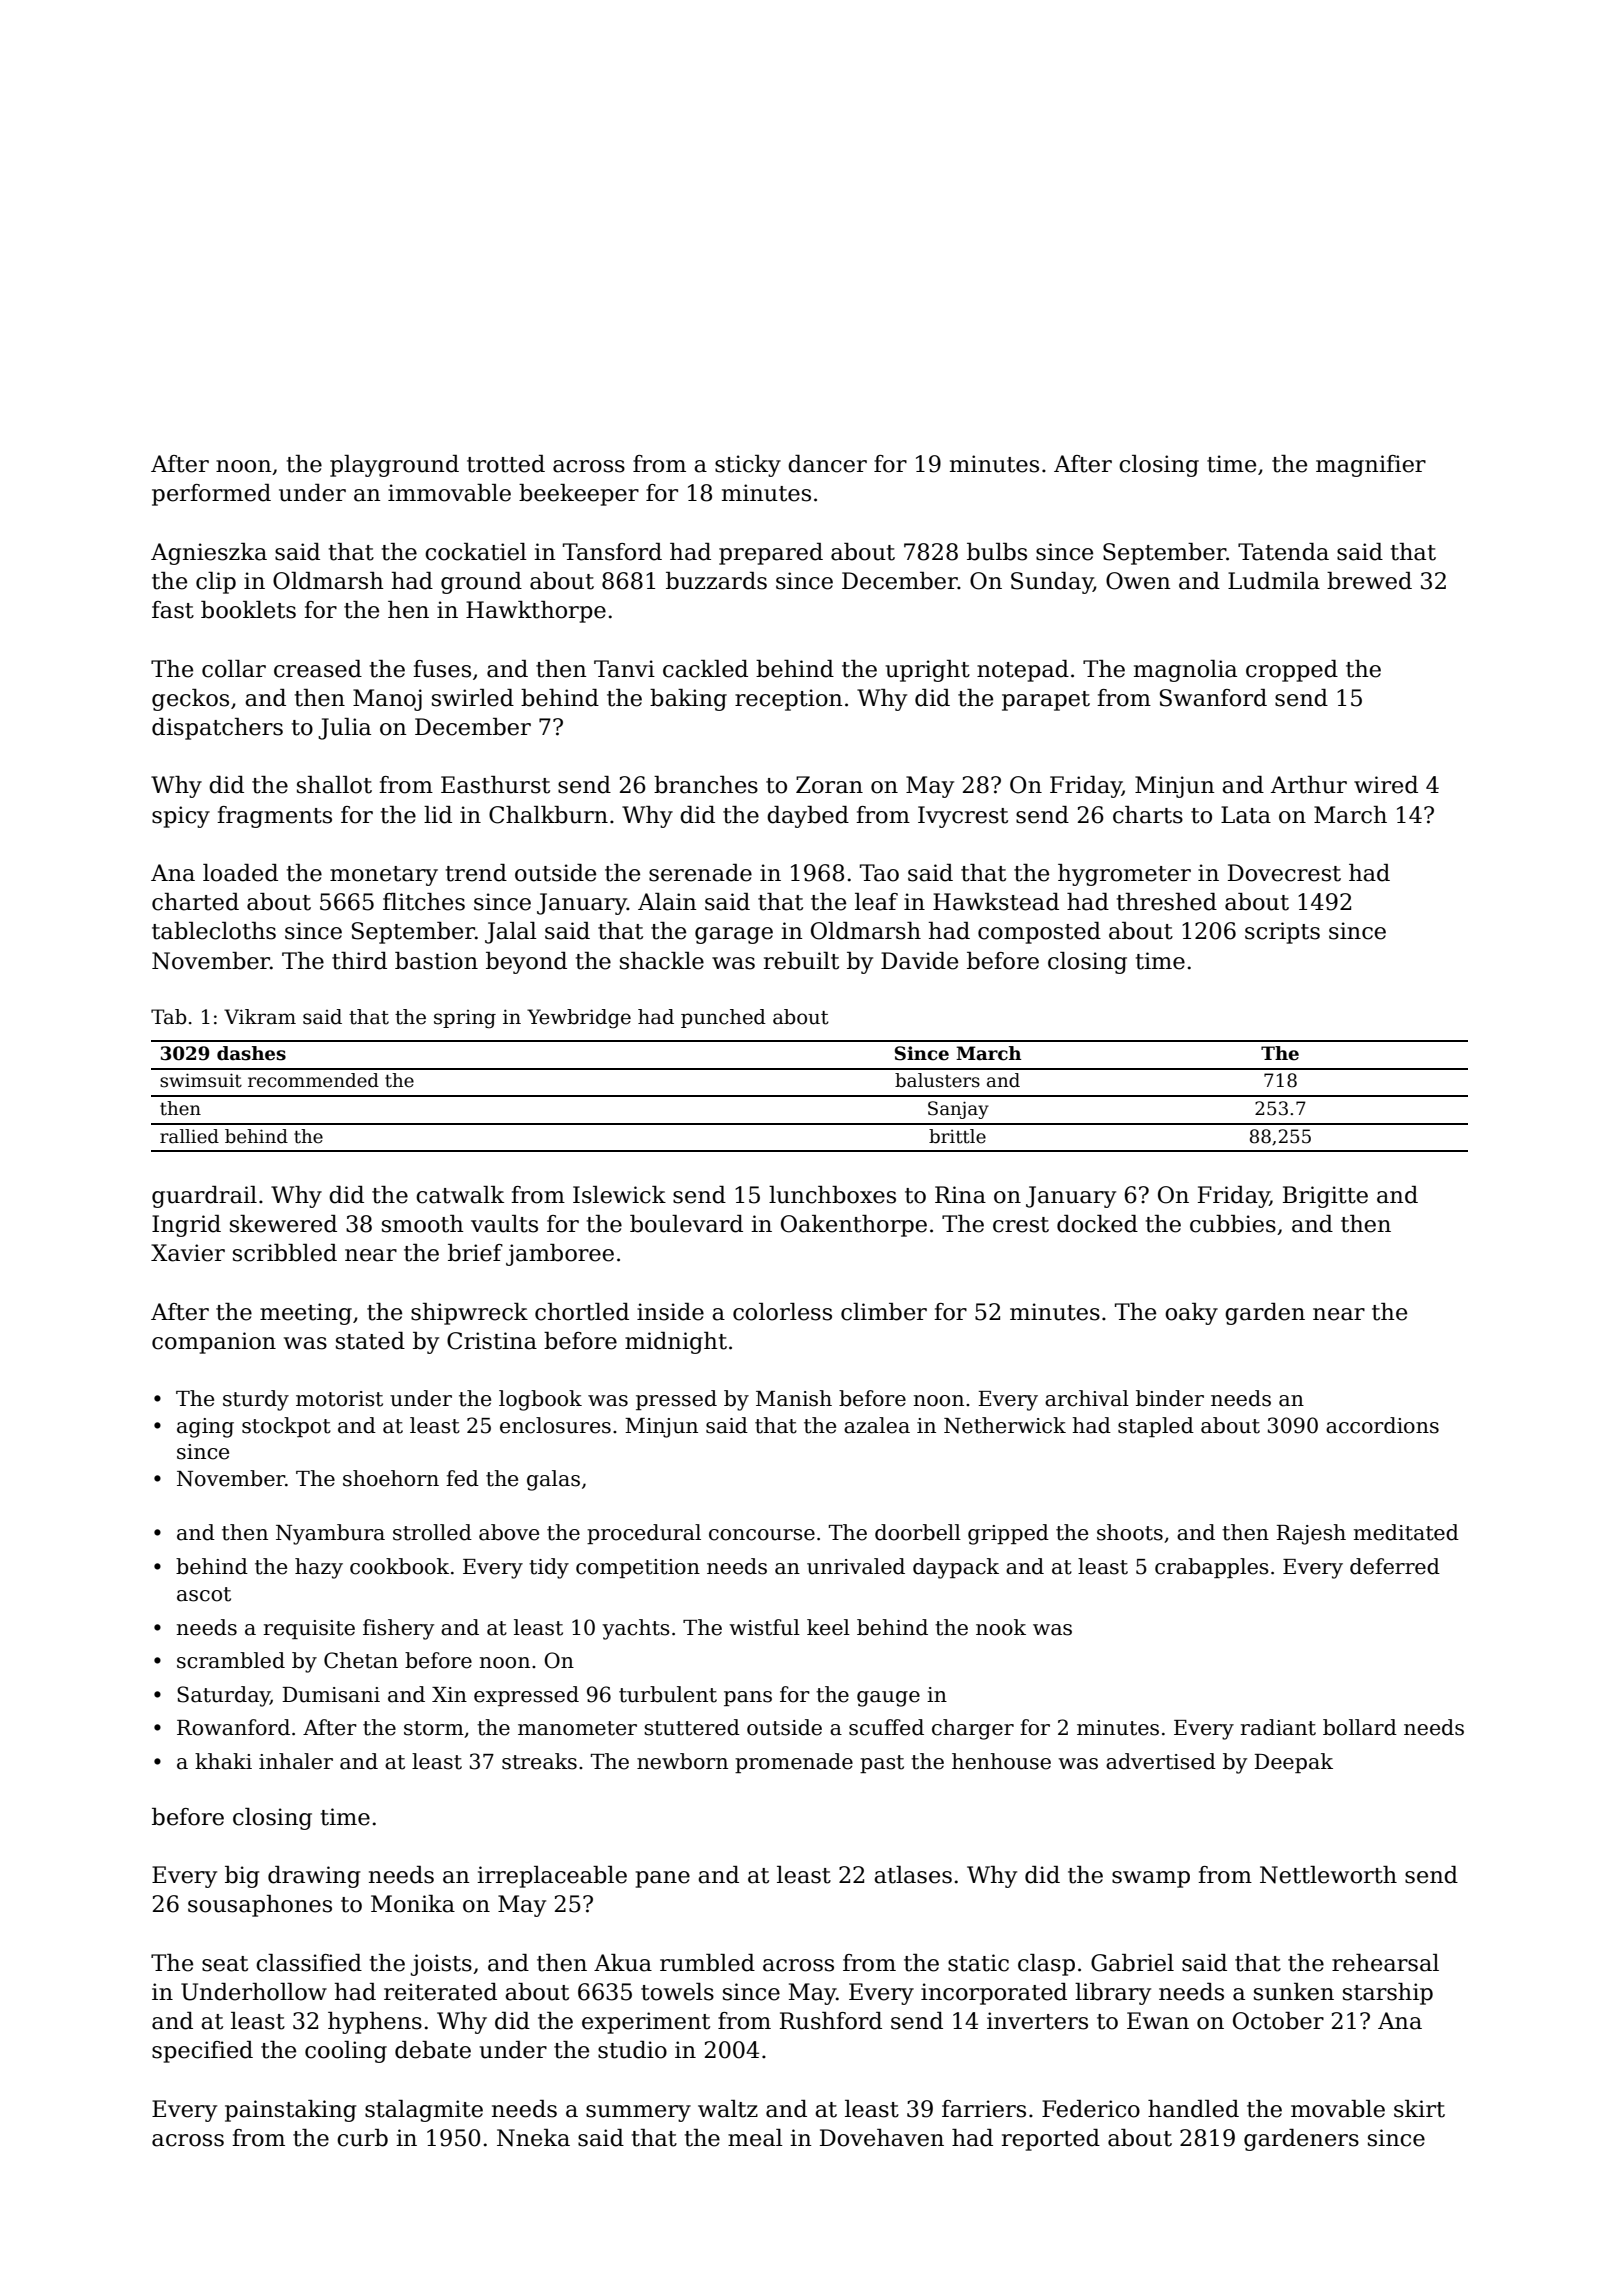 This document has width=1620, height=2292. I want to click on Rajesh, so click(1311, 1534).
